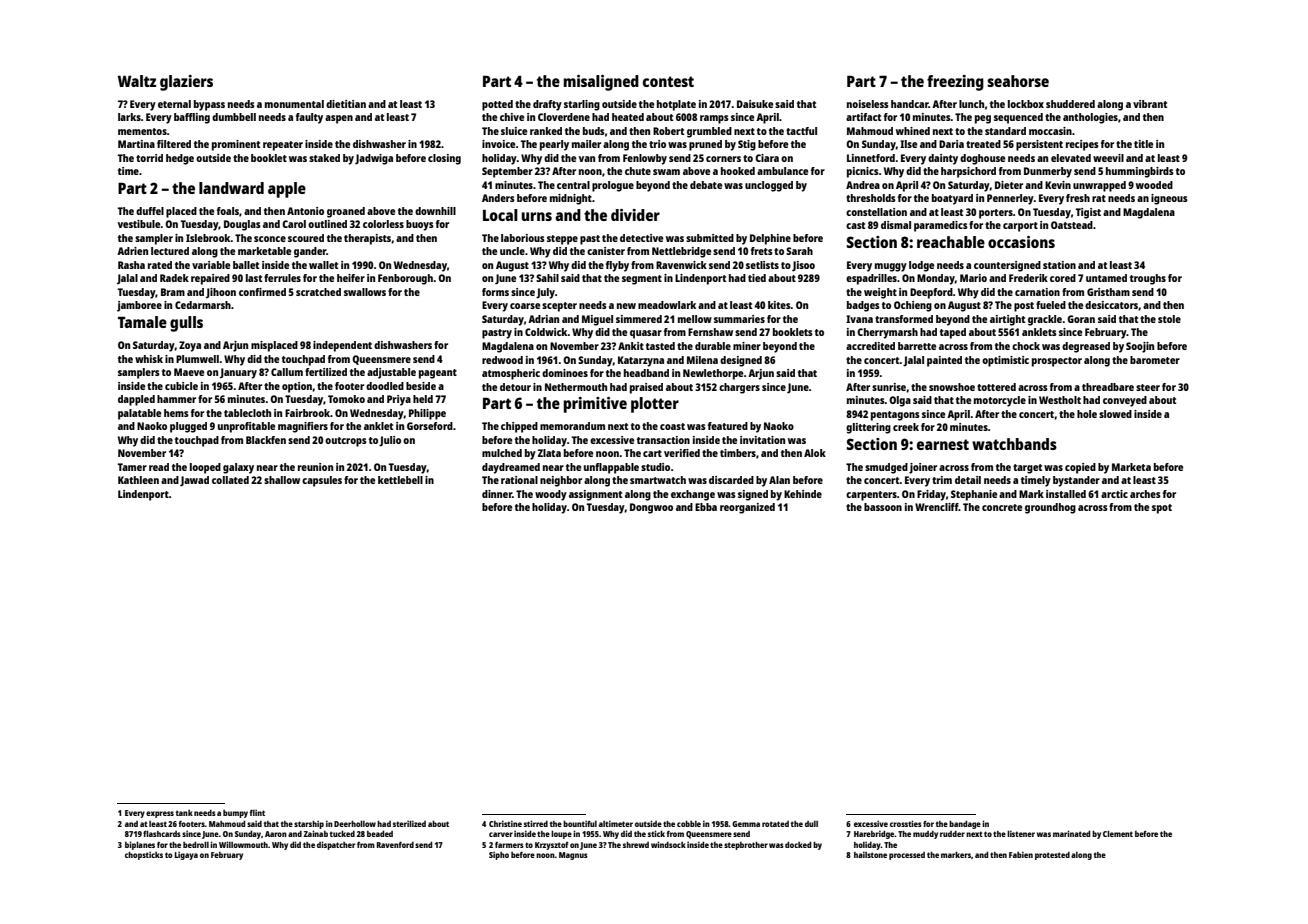  What do you see at coordinates (444, 159) in the screenshot?
I see `closing` at bounding box center [444, 159].
